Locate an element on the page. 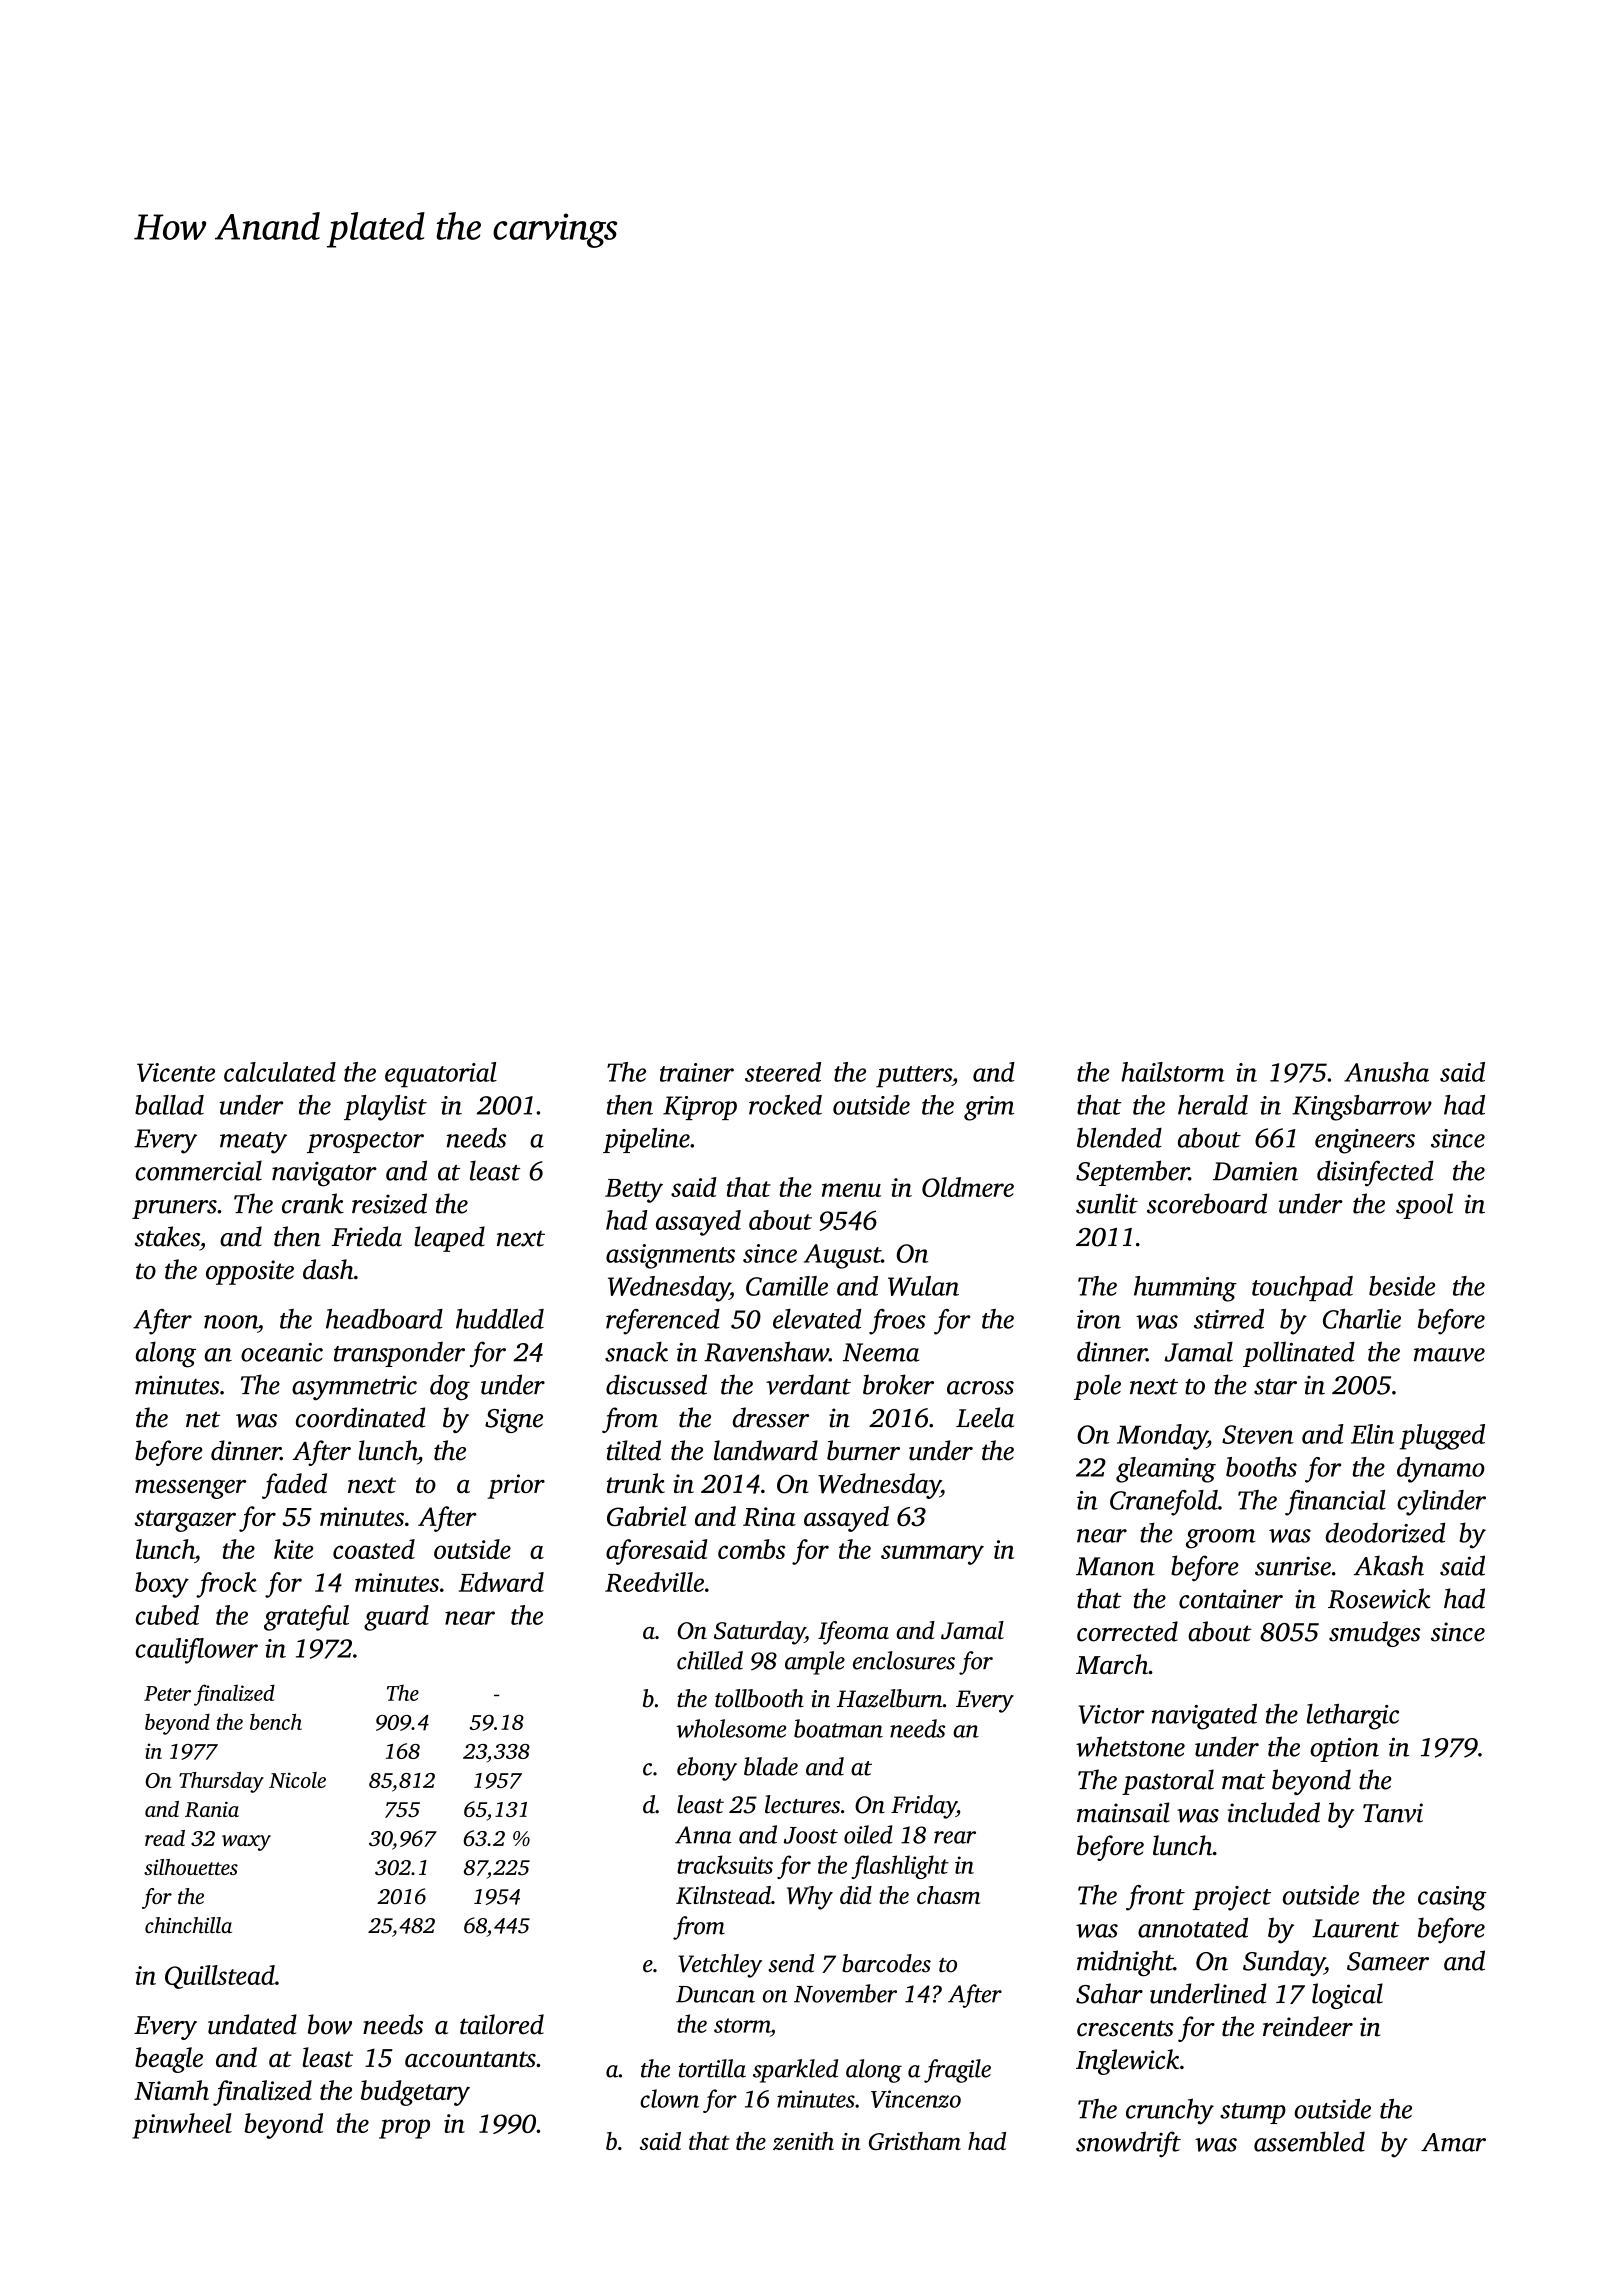 Image resolution: width=1620 pixels, height=2292 pixels. blade is located at coordinates (771, 1766).
